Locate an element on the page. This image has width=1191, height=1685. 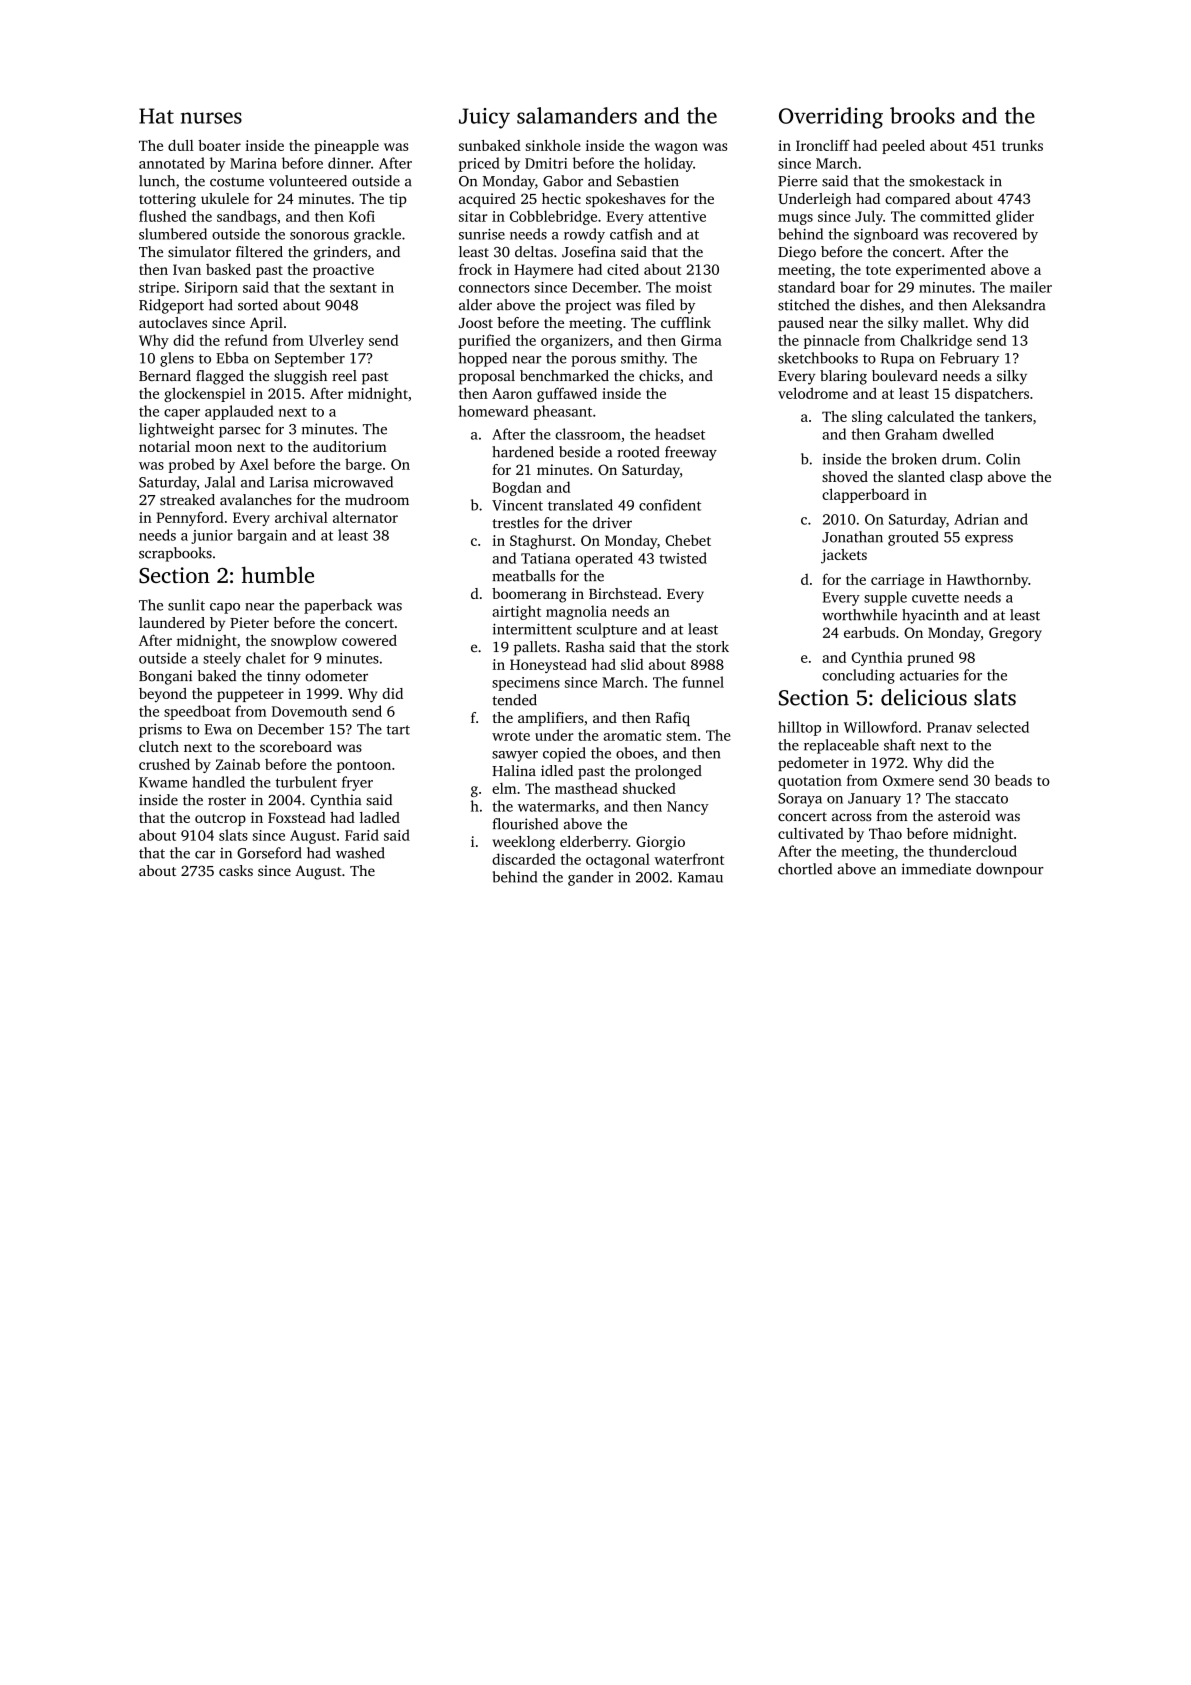
speedboat is located at coordinates (197, 712).
